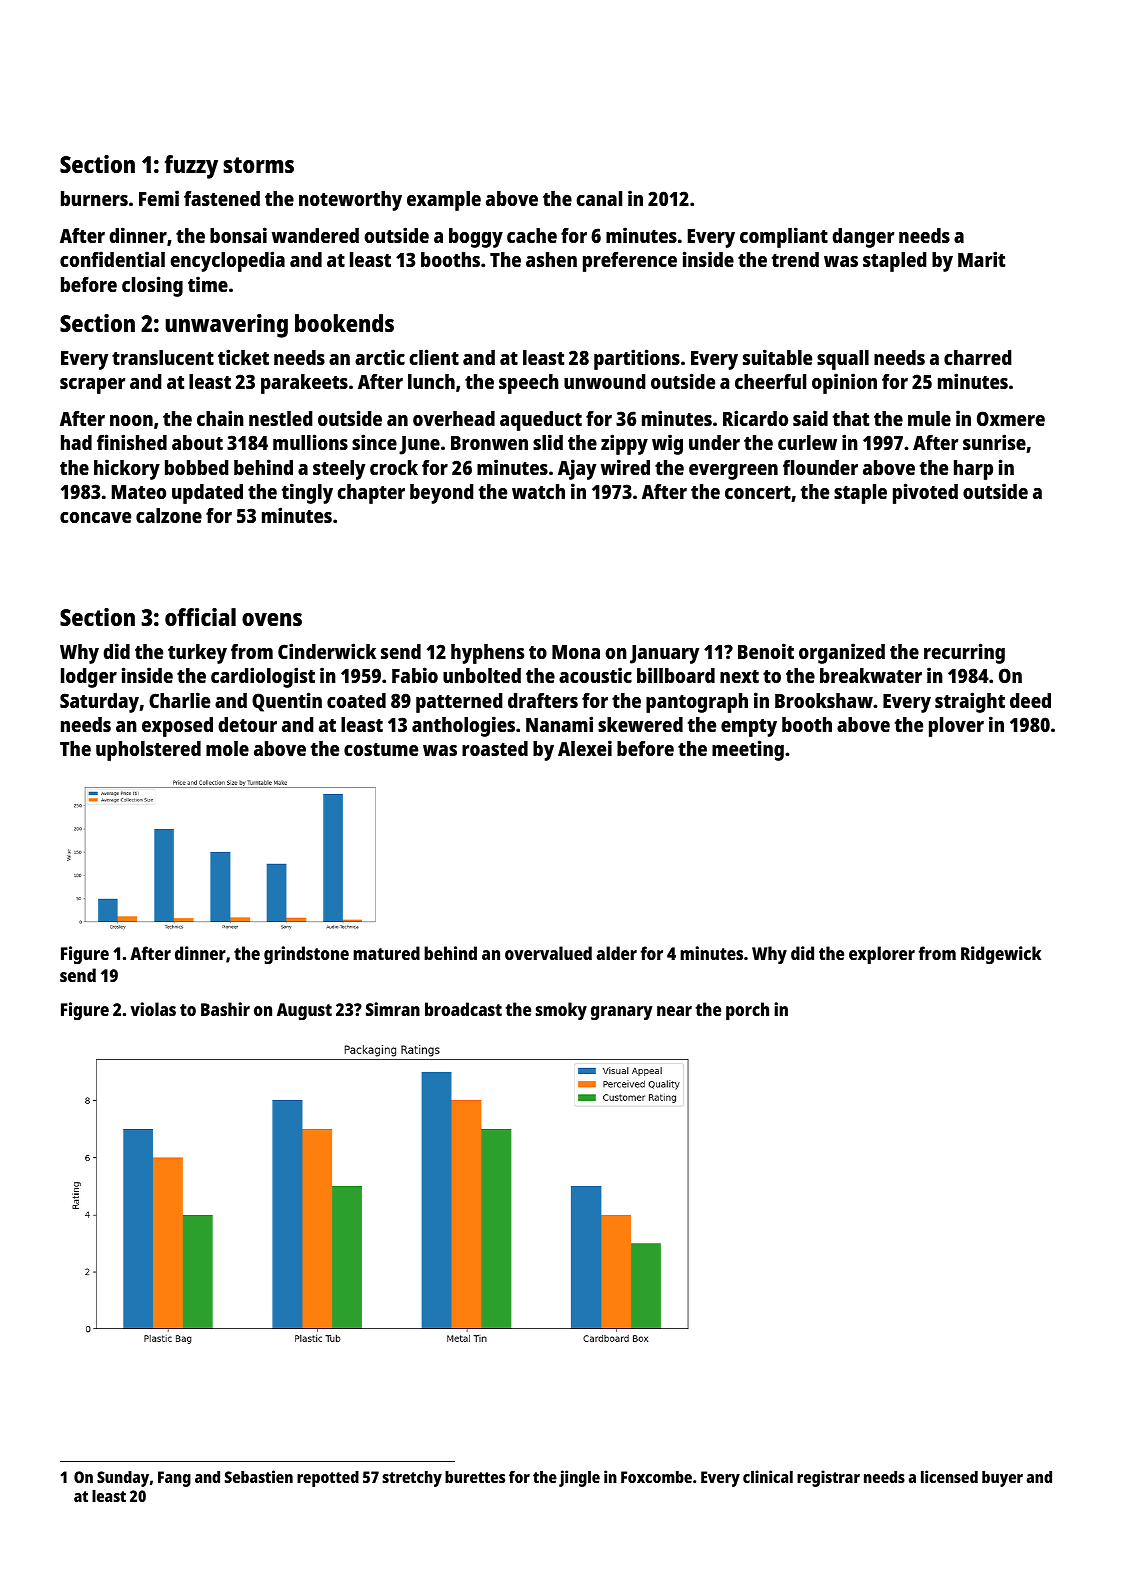 This screenshot has height=1588, width=1123. I want to click on smoky, so click(561, 1011).
